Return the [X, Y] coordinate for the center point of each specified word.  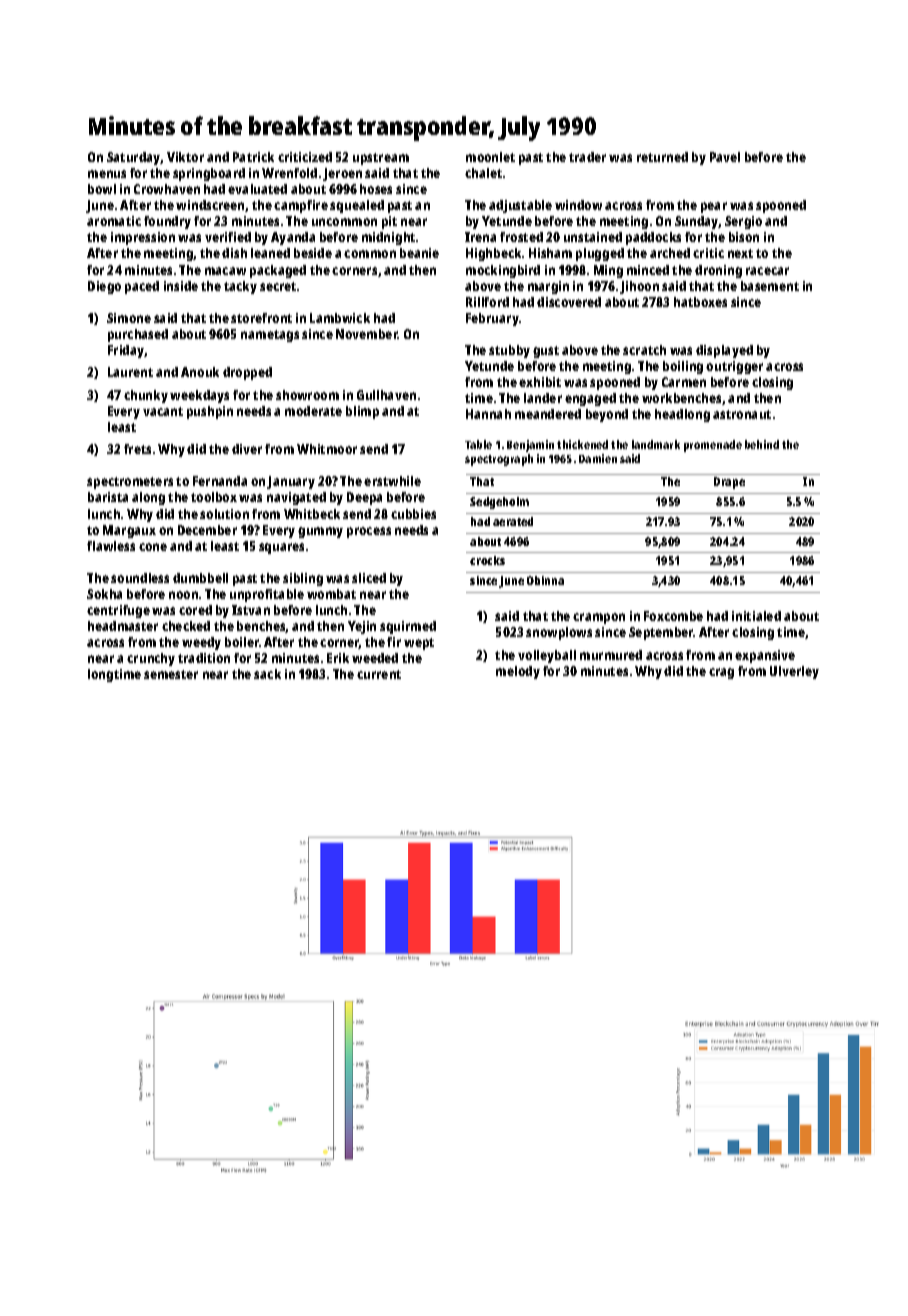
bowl [102, 189]
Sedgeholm [499, 503]
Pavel [725, 157]
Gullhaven [386, 395]
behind [762, 444]
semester [171, 674]
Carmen [684, 382]
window [578, 205]
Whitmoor [327, 449]
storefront [261, 318]
